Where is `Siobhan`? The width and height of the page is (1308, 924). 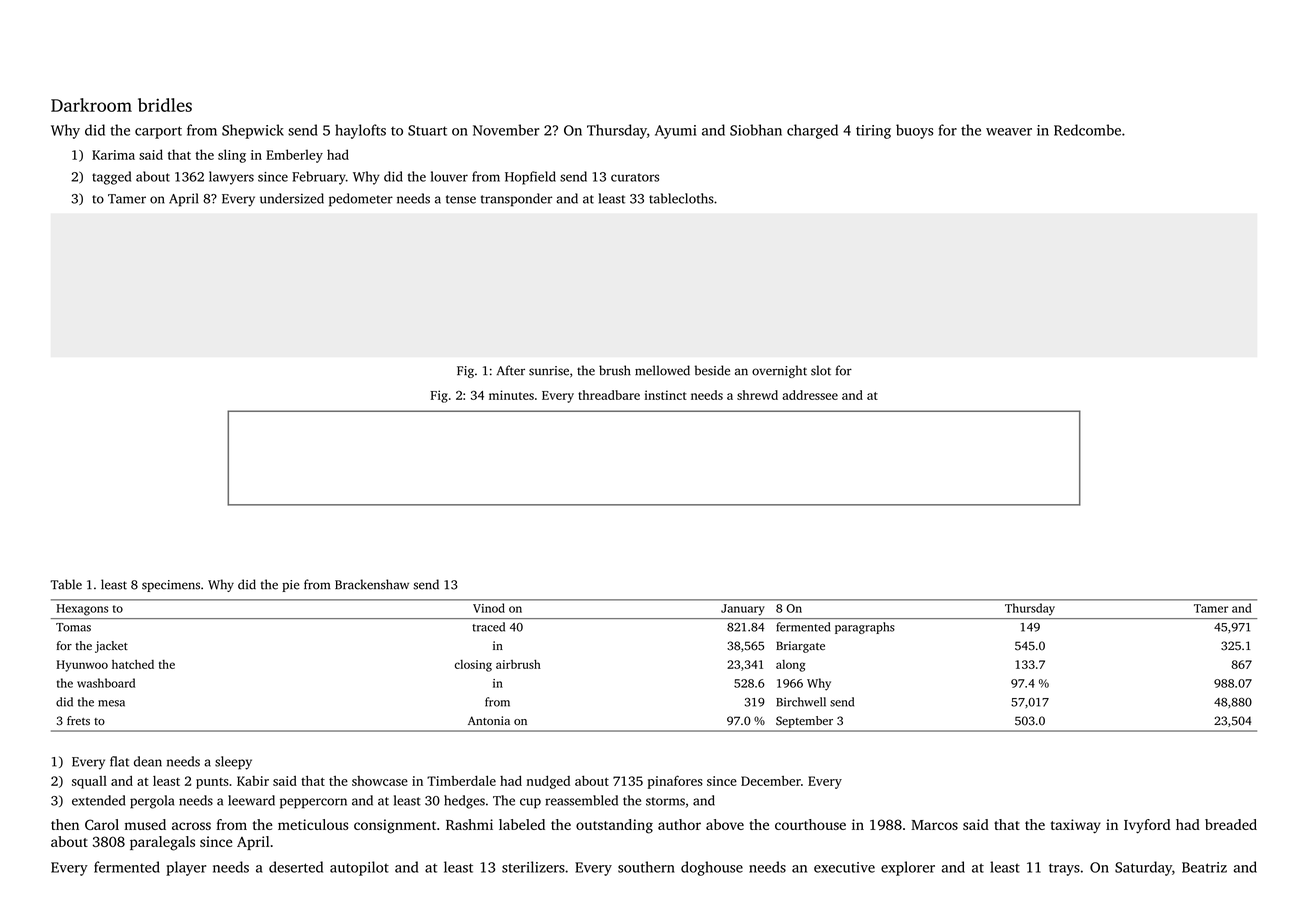 Siobhan is located at coordinates (756, 130).
